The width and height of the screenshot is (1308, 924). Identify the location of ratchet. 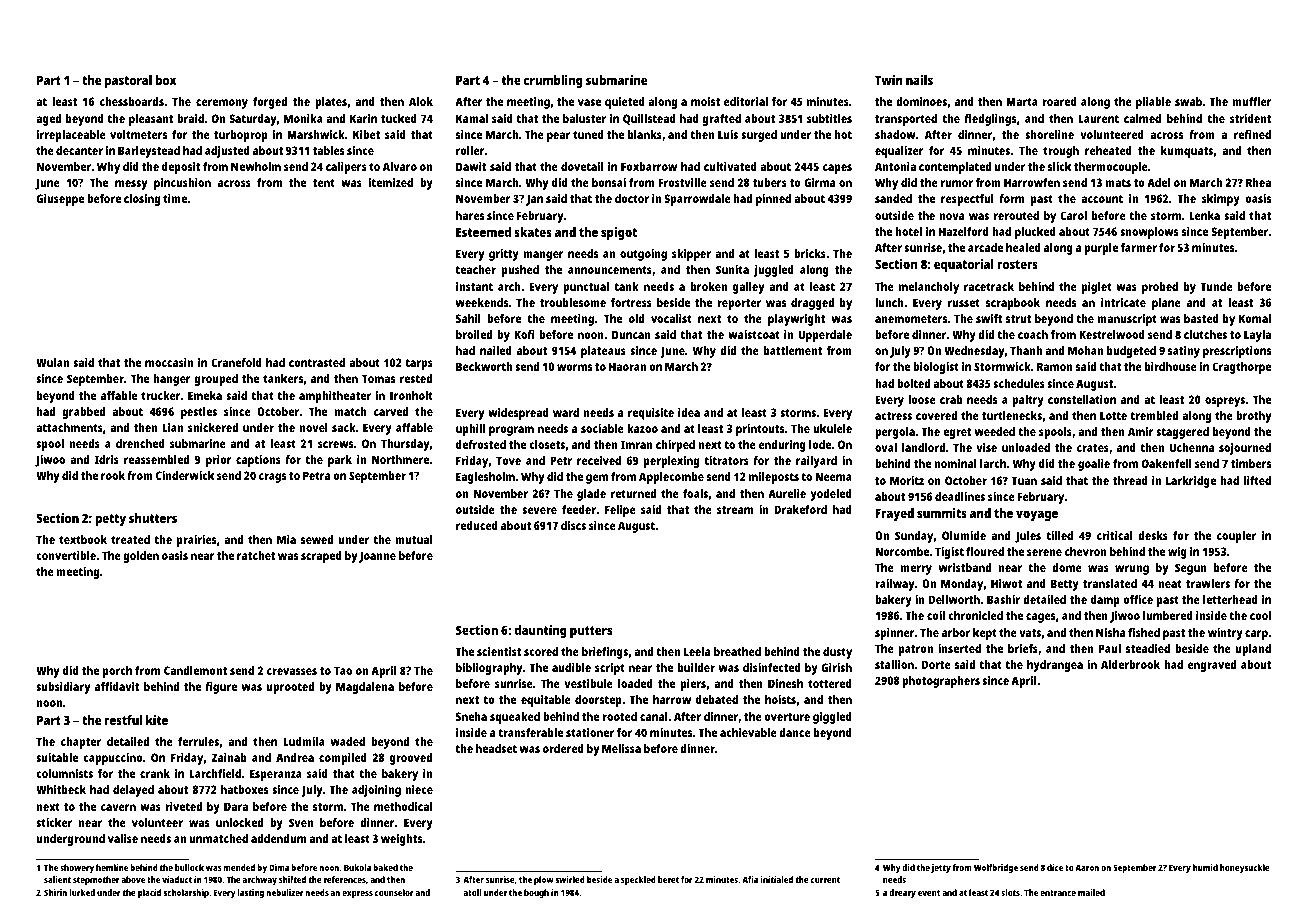
(256, 555).
